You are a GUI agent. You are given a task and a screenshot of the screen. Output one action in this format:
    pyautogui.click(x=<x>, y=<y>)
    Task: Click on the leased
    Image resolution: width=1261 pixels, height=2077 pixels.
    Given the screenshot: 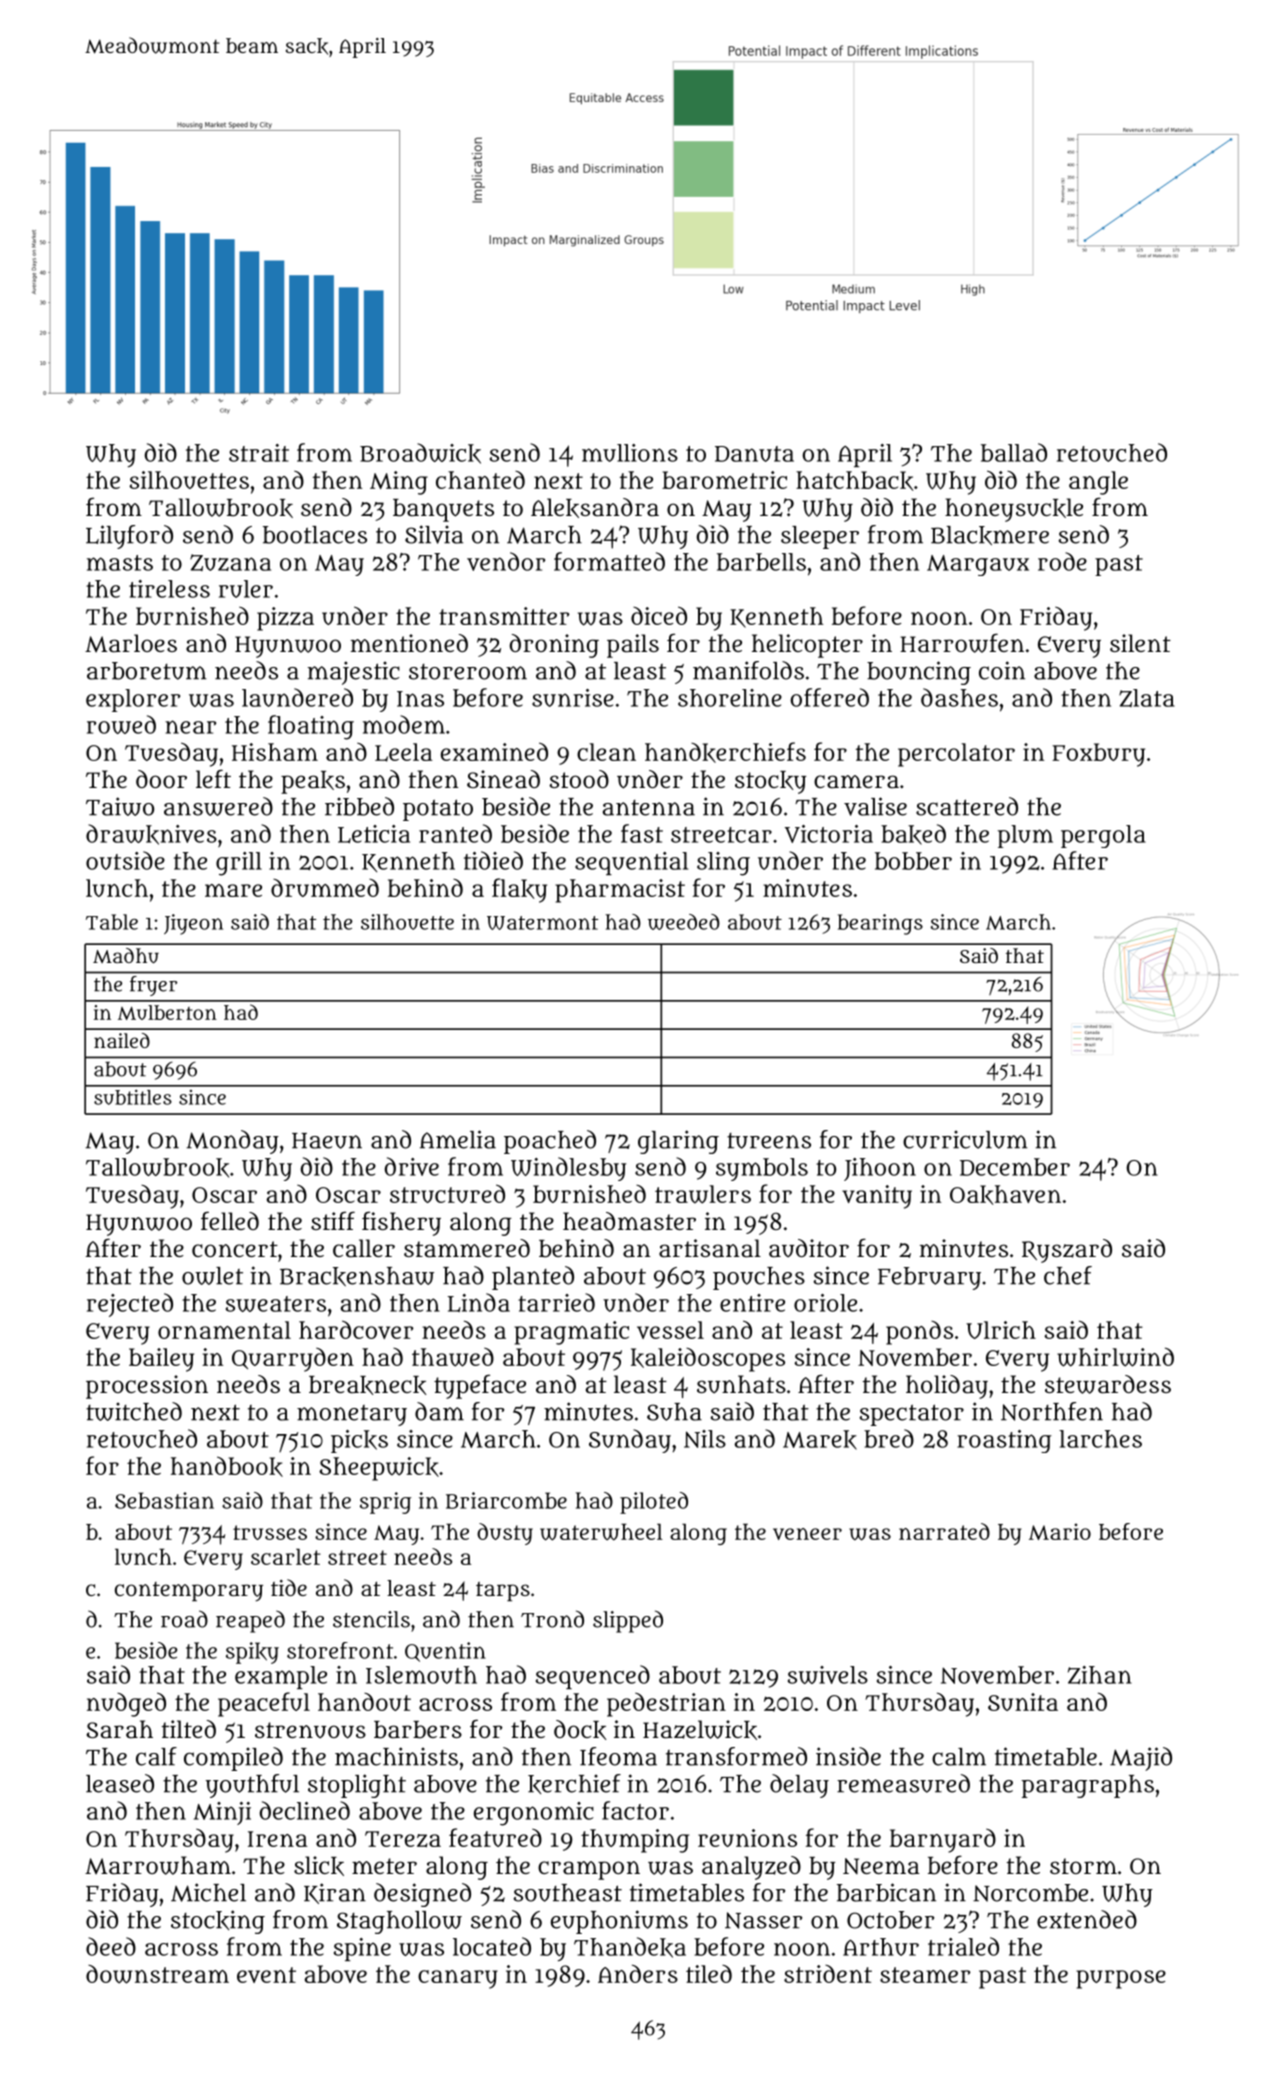 What is the action you would take?
    pyautogui.click(x=120, y=1783)
